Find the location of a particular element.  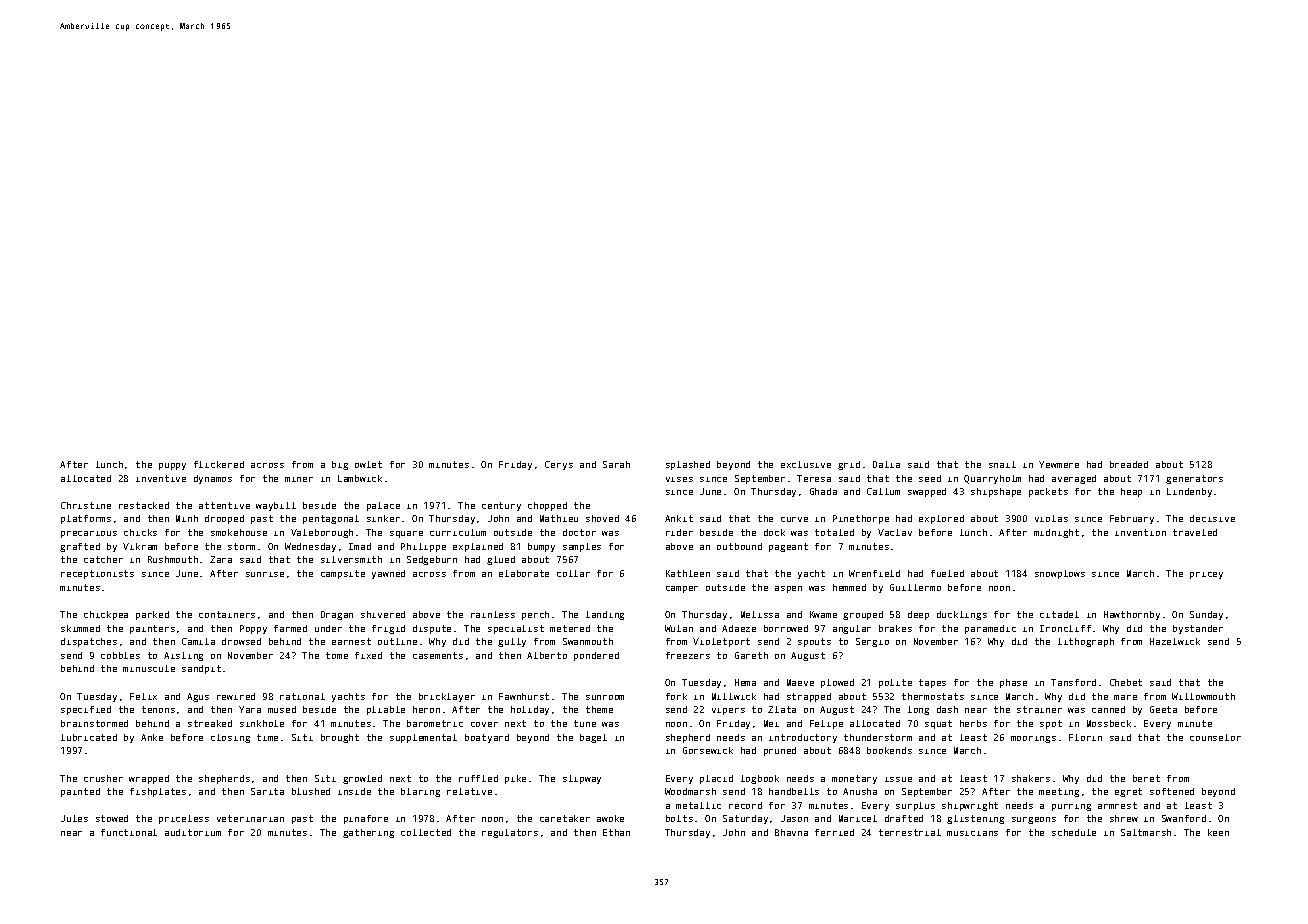

skimmed is located at coordinates (80, 628).
